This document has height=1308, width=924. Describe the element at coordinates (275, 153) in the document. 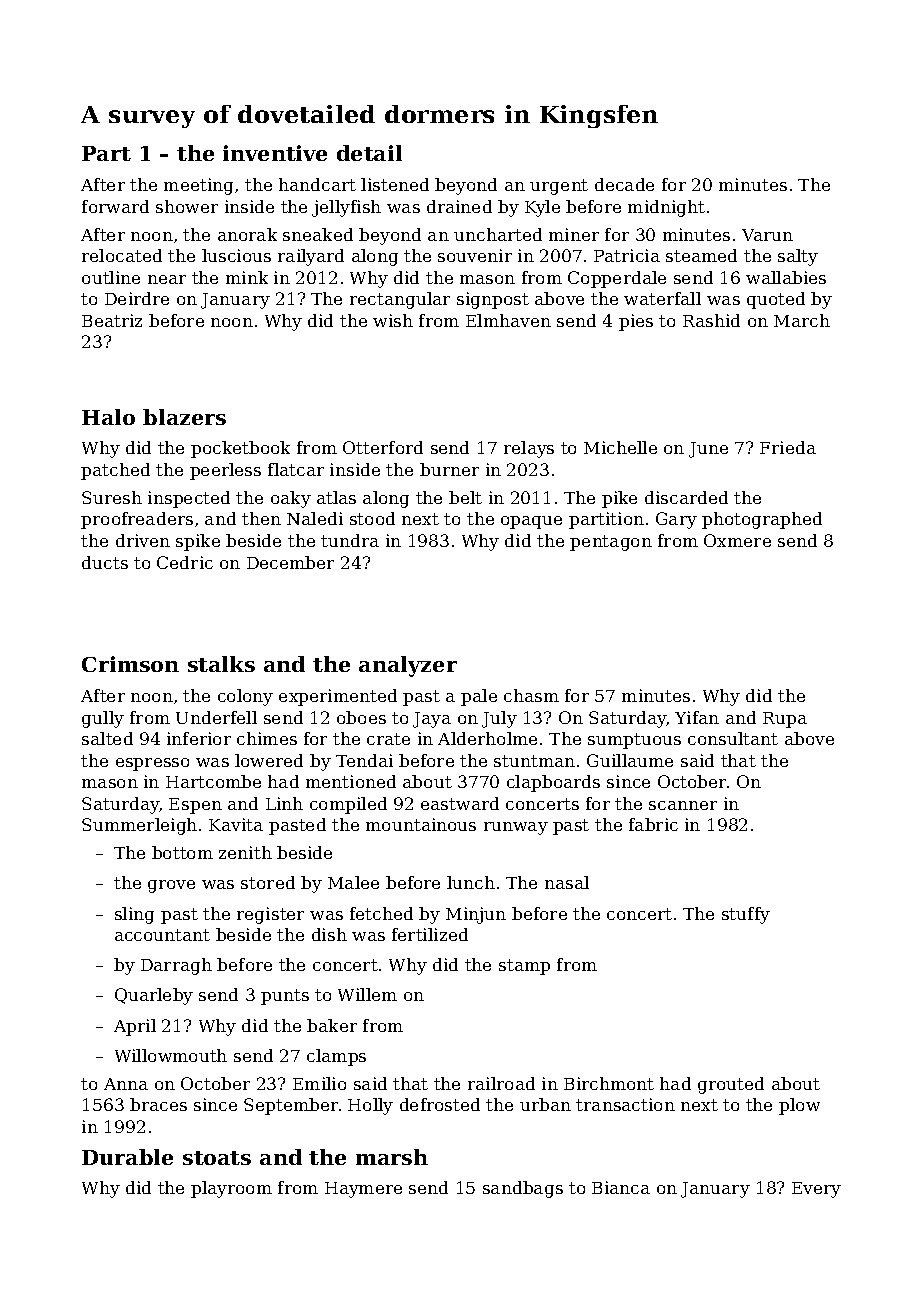

I see `inventive` at that location.
